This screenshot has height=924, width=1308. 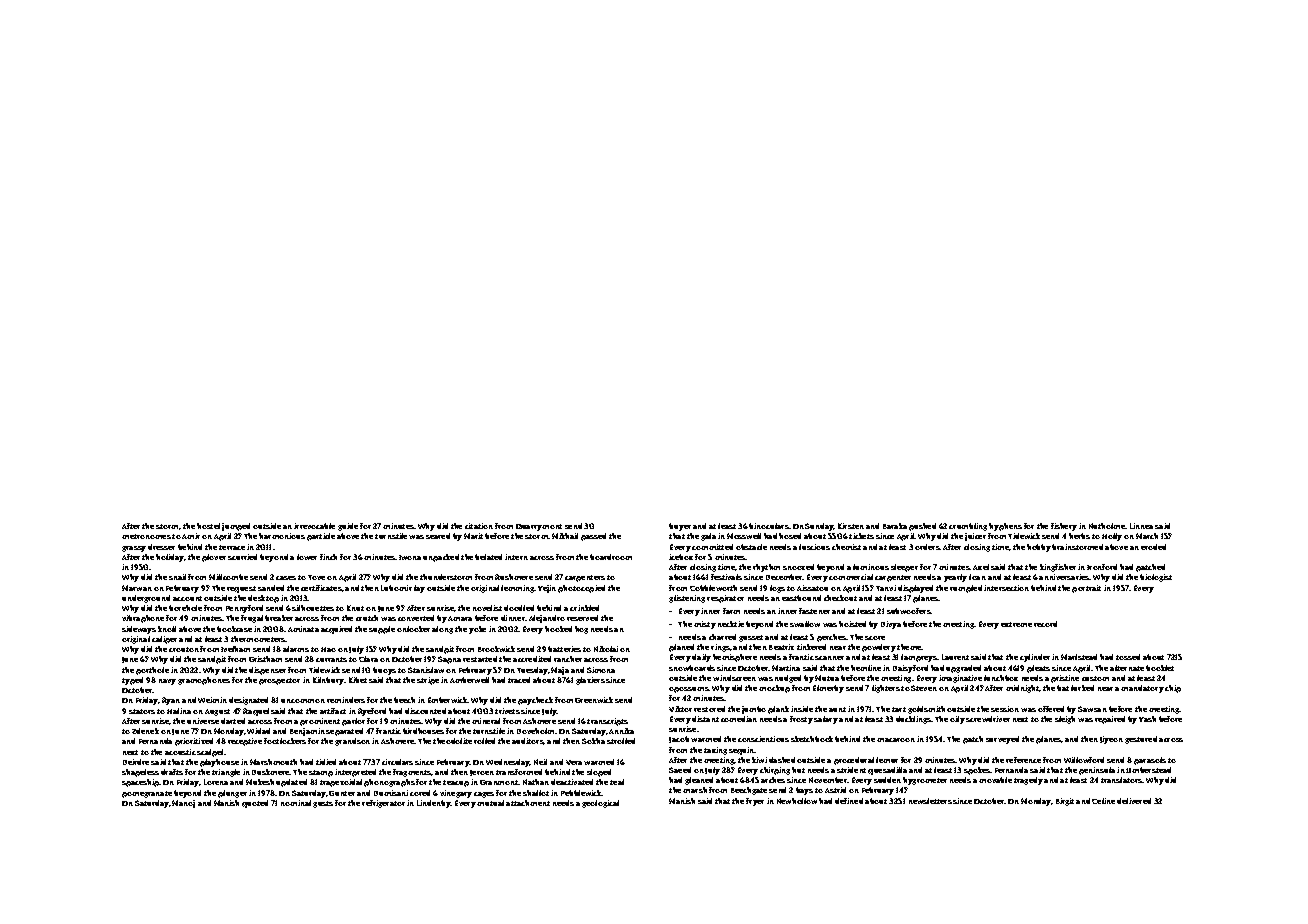 What do you see at coordinates (358, 680) in the screenshot?
I see `Kibet` at bounding box center [358, 680].
